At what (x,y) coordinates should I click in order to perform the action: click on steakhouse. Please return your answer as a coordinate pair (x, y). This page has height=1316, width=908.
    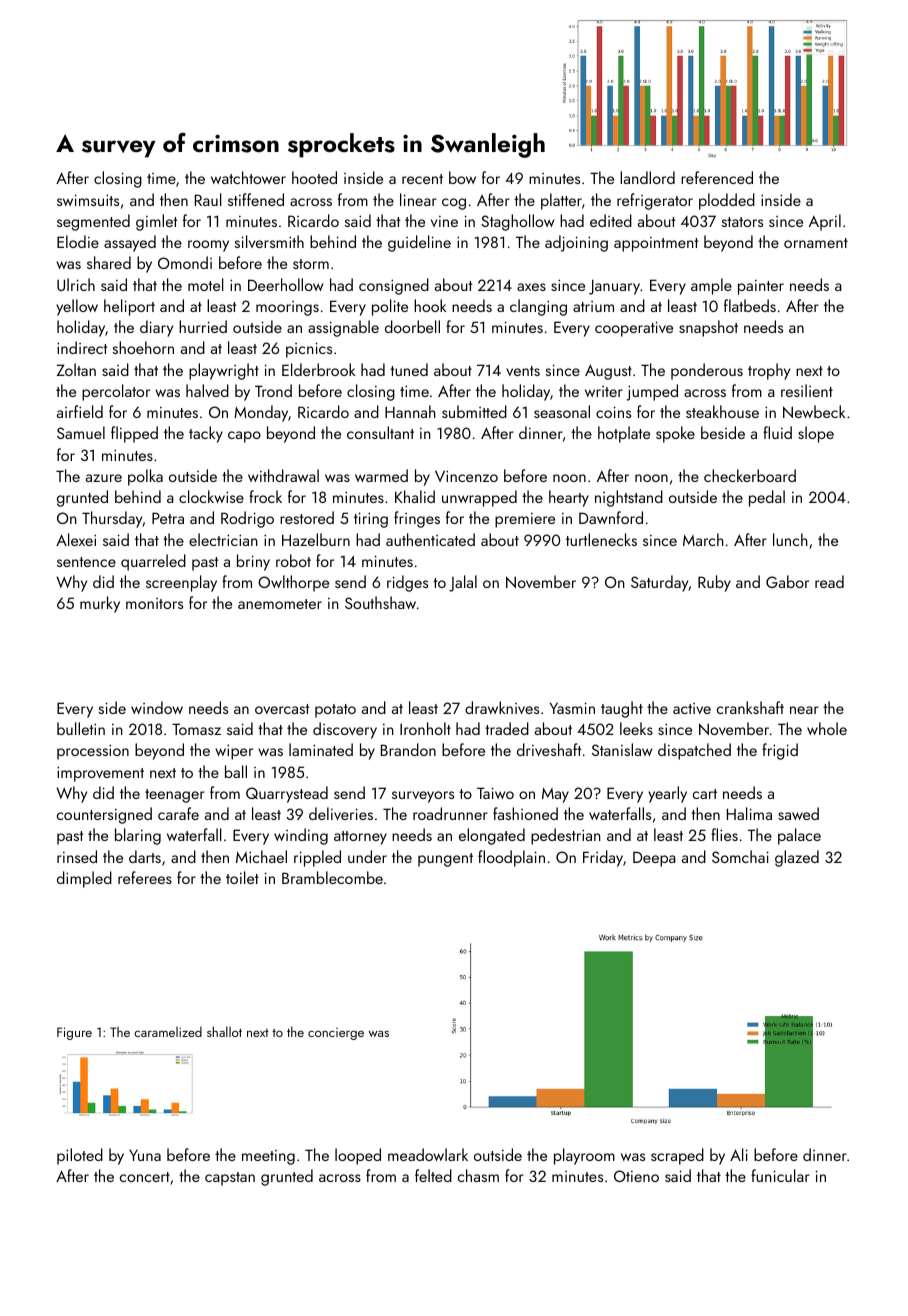
    Looking at the image, I should click on (722, 411).
